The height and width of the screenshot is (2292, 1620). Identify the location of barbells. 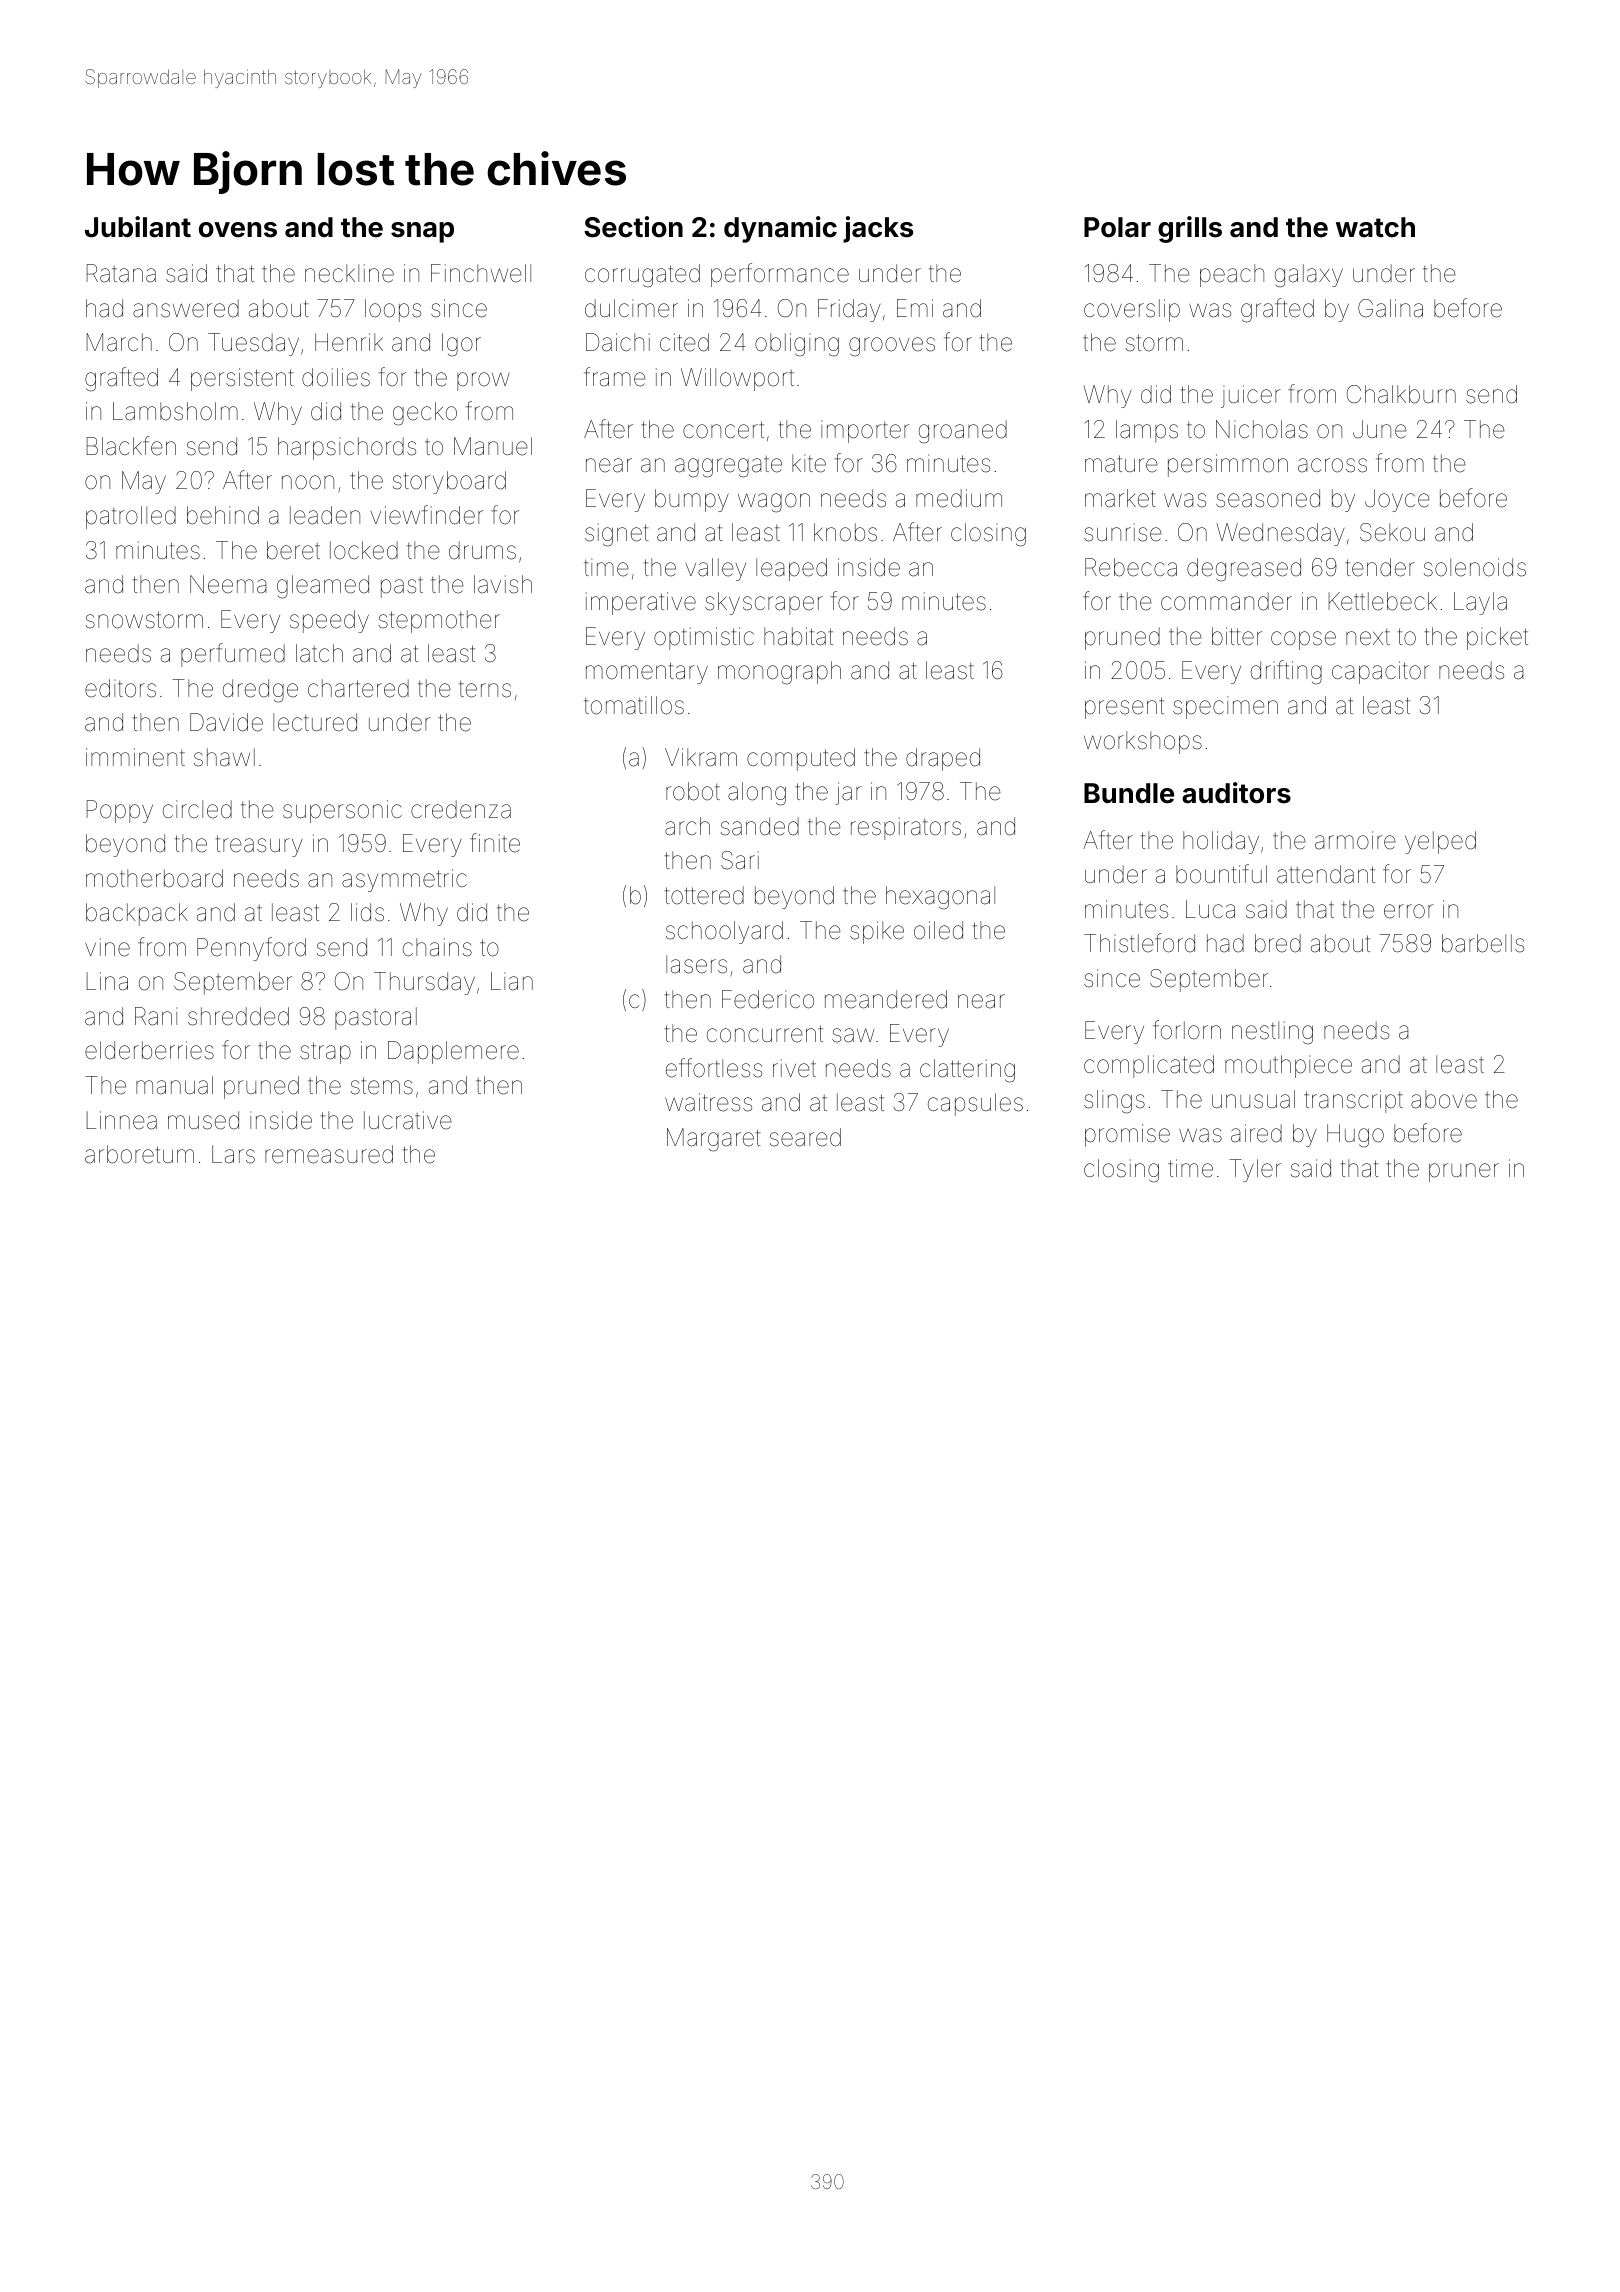
(1483, 943).
